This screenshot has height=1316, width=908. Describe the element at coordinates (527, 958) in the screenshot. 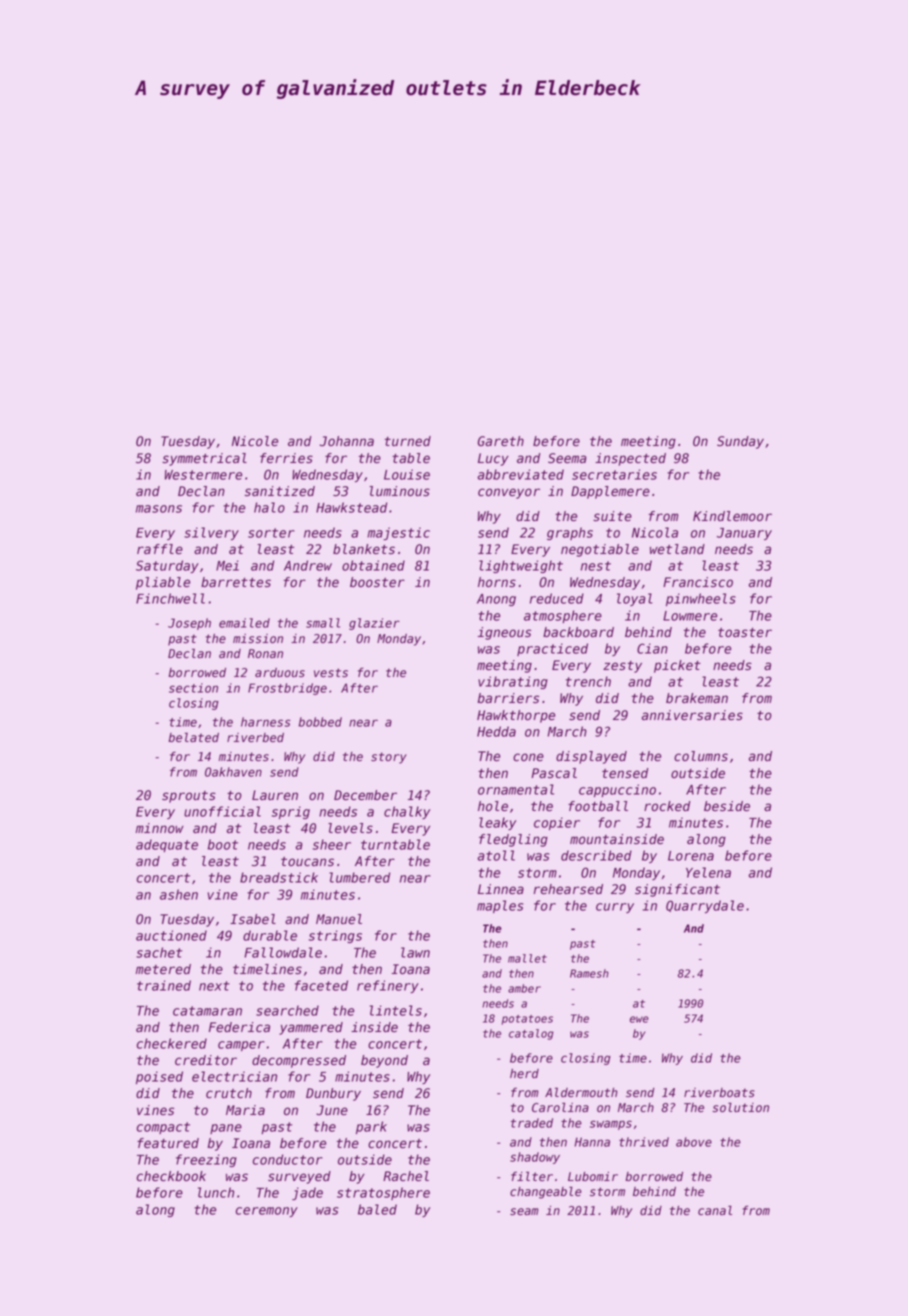

I see `mallet` at that location.
